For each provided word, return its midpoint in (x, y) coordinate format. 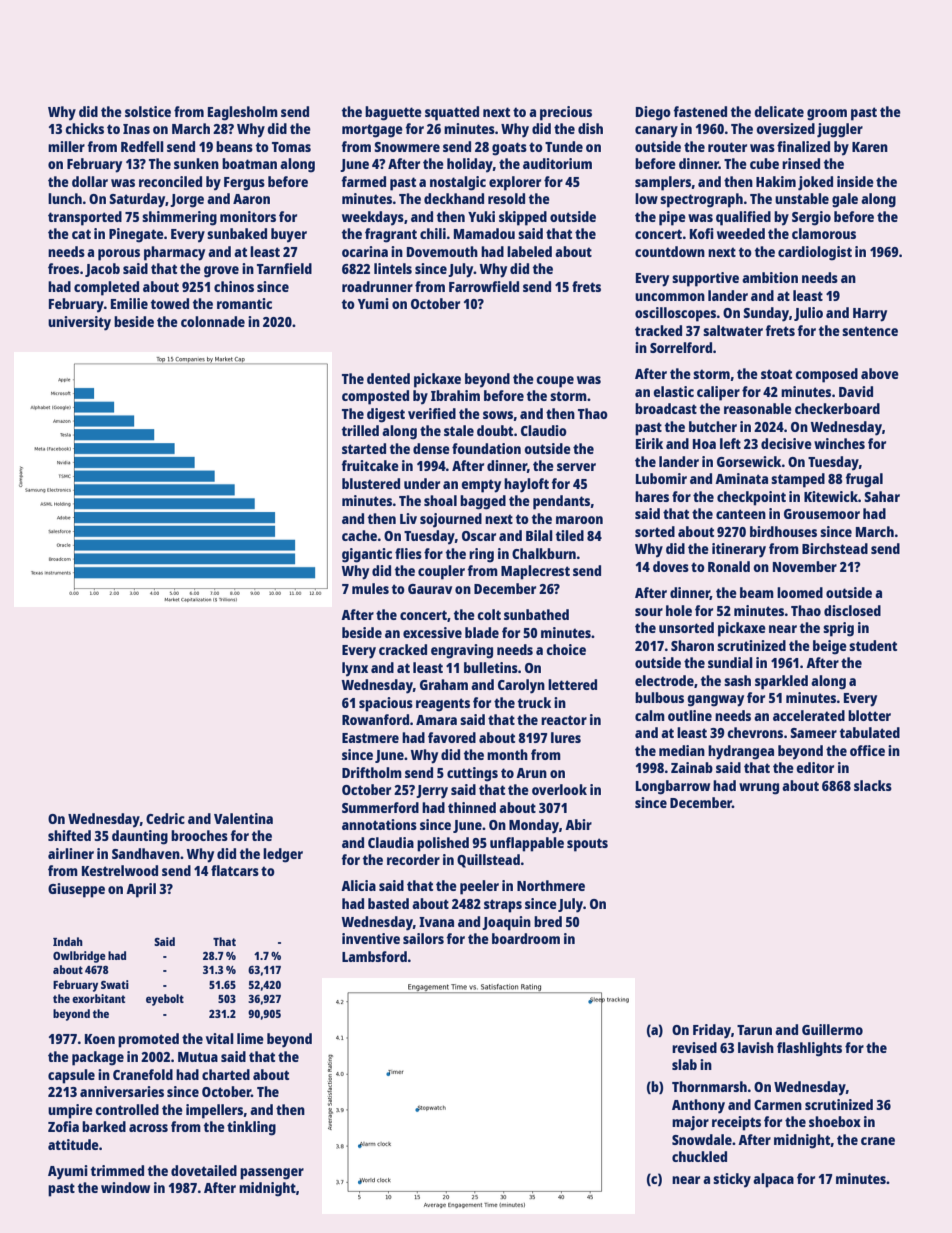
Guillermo (832, 1029)
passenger (272, 1174)
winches (839, 443)
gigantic (367, 555)
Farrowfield (484, 286)
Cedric (165, 818)
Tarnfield (284, 268)
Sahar (882, 496)
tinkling (251, 1128)
